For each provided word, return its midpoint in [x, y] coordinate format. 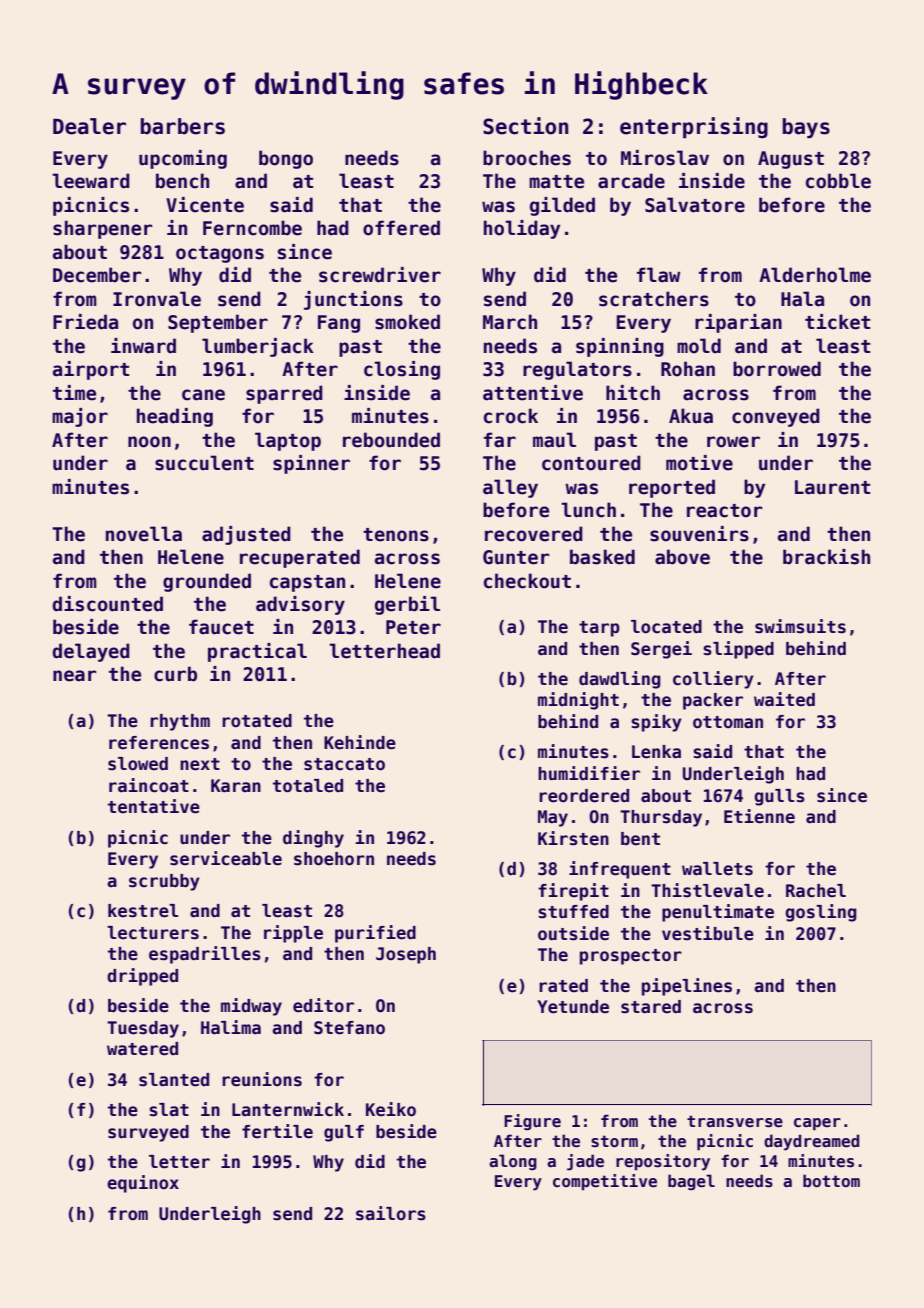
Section [526, 126]
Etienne [759, 816]
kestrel [143, 911]
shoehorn [334, 859]
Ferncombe [252, 228]
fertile [277, 1131]
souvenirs [699, 534]
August [791, 160]
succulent [204, 463]
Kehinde [360, 742]
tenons [396, 535]
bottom [831, 1180]
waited [784, 699]
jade [585, 1162]
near [74, 676]
